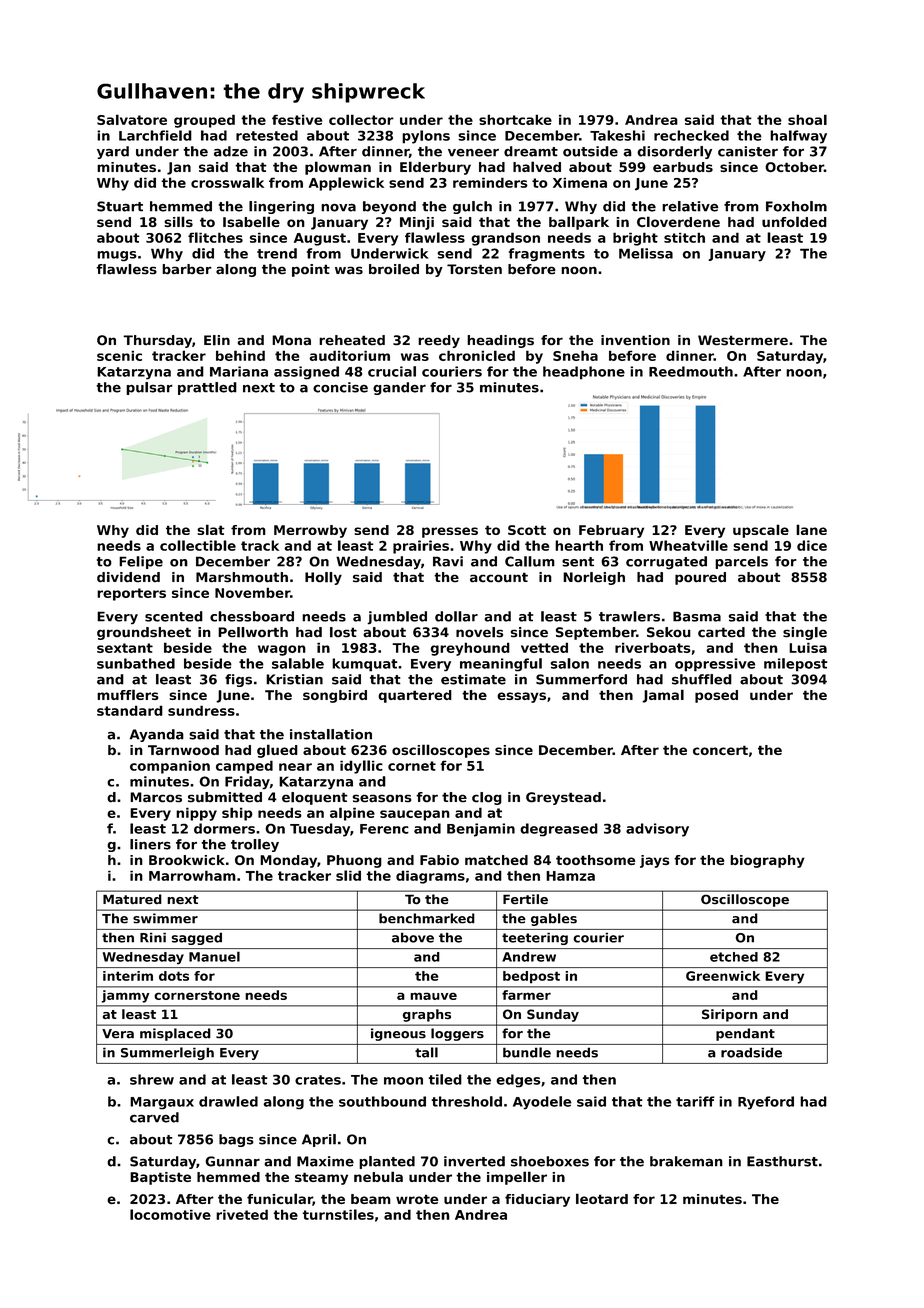 The height and width of the page is (1308, 924). Describe the element at coordinates (515, 119) in the page. I see `shortcake` at that location.
